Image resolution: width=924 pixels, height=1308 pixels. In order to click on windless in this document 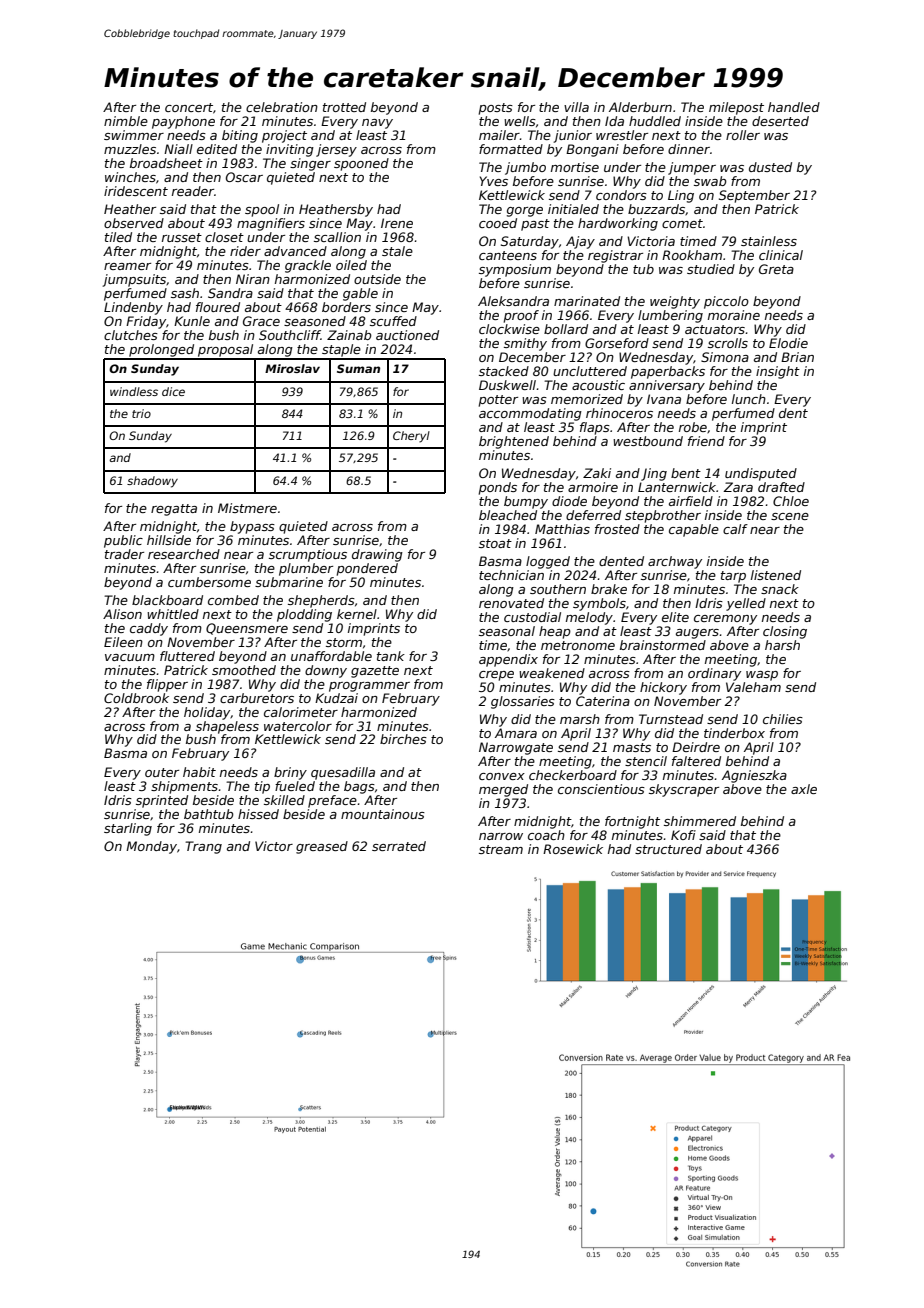, I will do `click(134, 391)`.
